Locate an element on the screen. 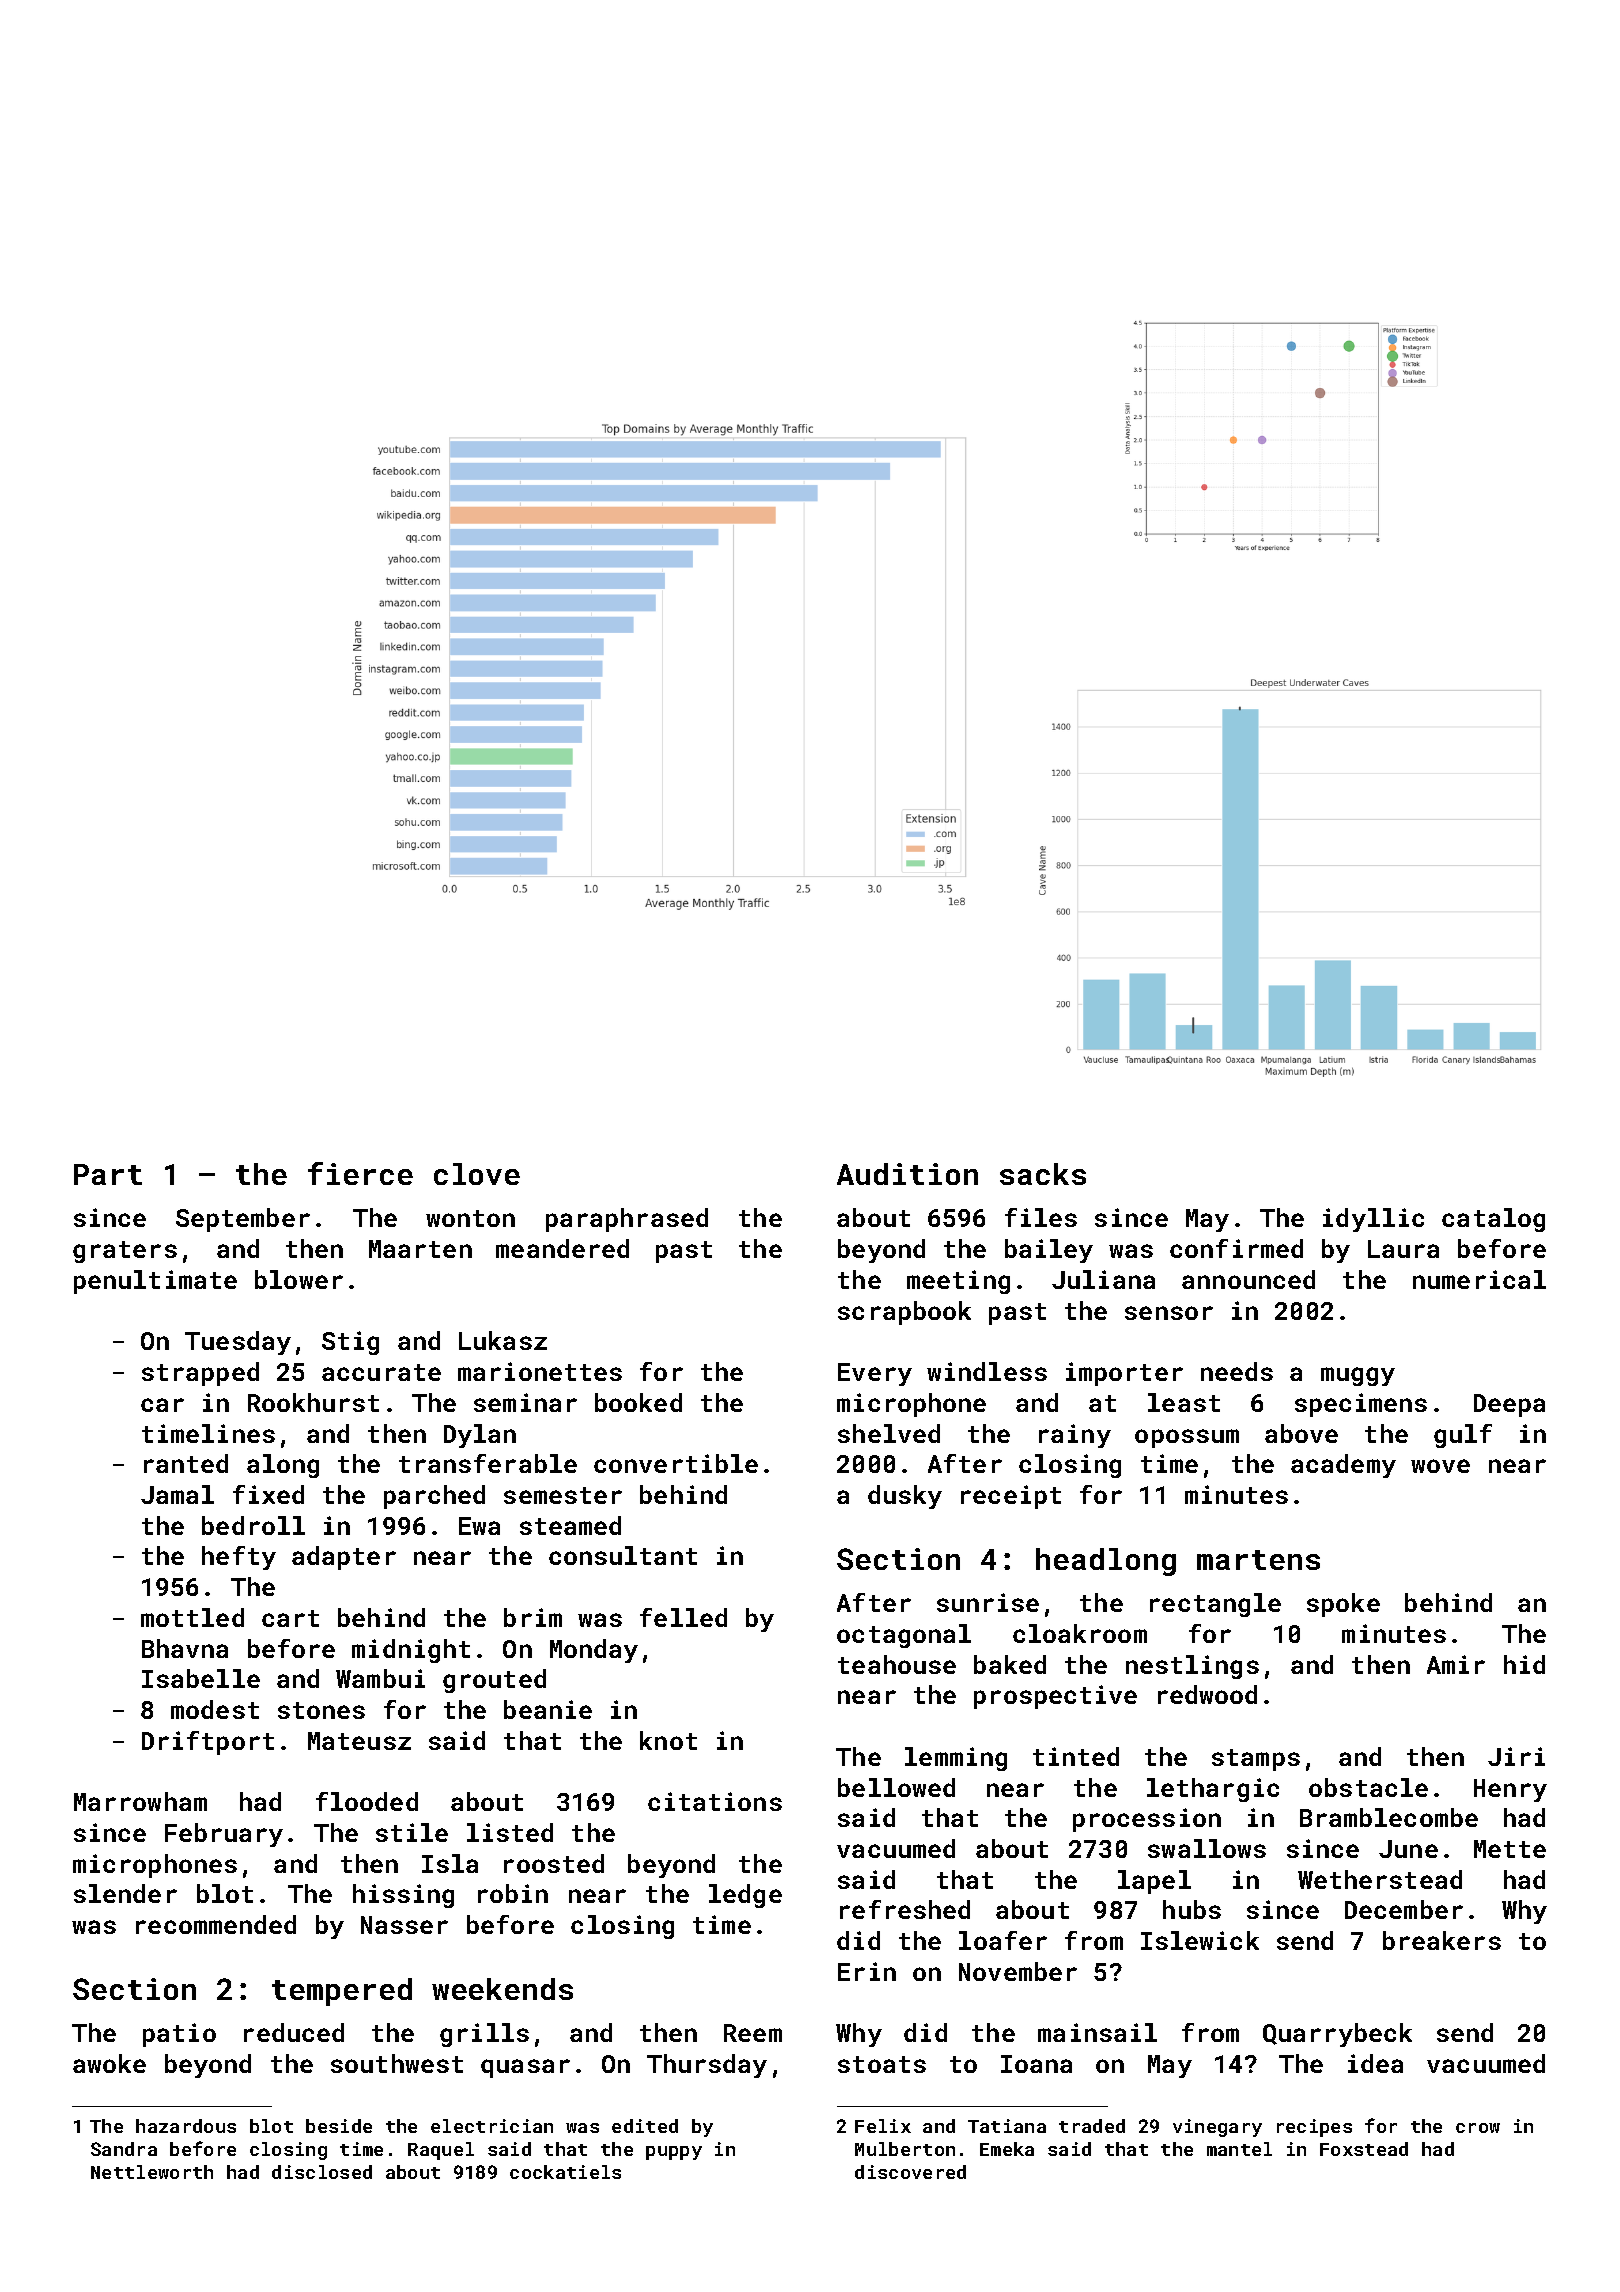 The image size is (1620, 2292). hefty is located at coordinates (239, 1558).
